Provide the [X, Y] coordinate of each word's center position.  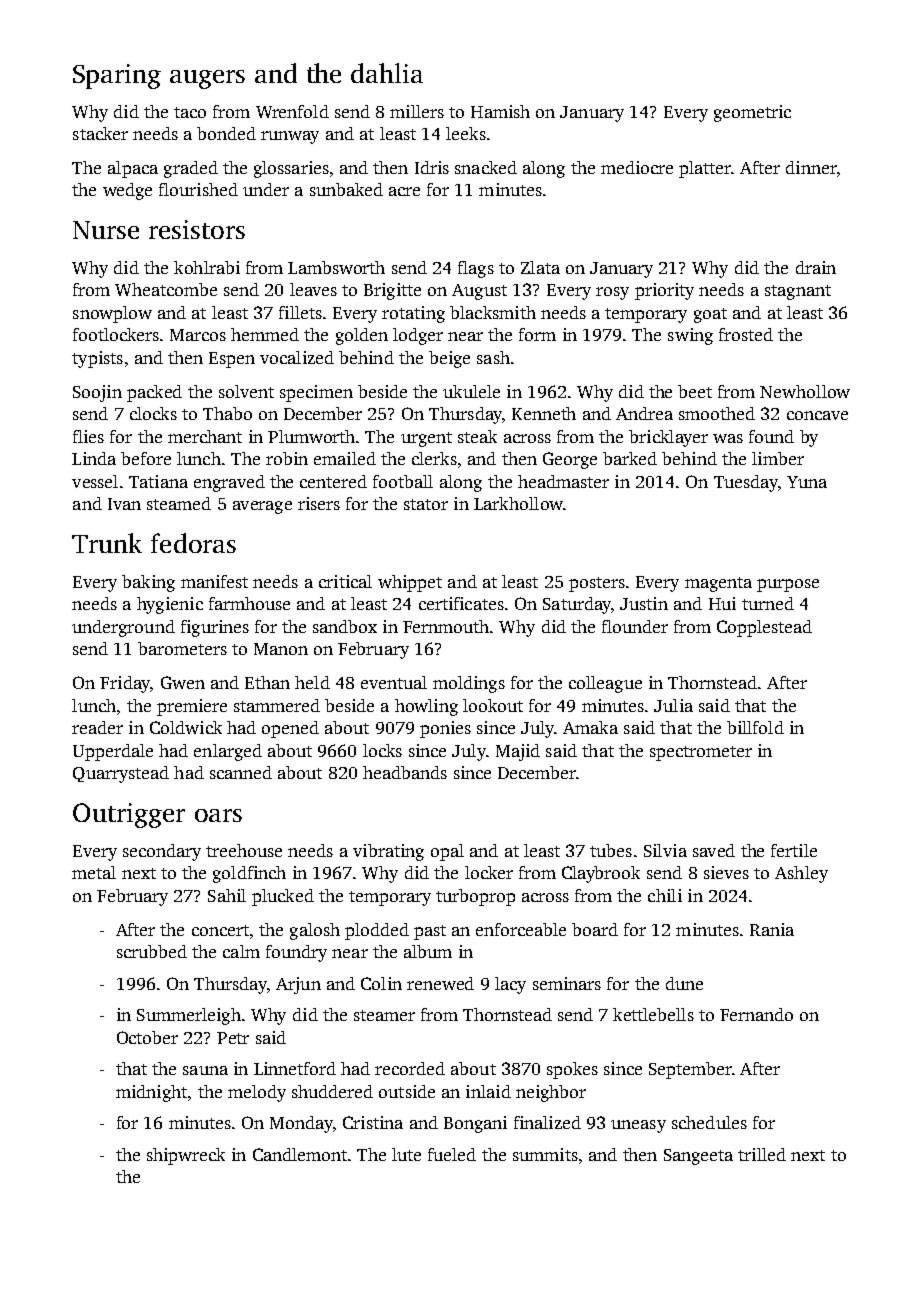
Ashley [801, 874]
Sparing [117, 76]
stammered [277, 705]
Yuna [807, 482]
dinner [811, 167]
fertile [794, 850]
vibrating [388, 852]
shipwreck [186, 1156]
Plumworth [311, 436]
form [537, 334]
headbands [405, 772]
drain [816, 267]
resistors [197, 229]
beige [449, 359]
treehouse [244, 850]
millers [417, 111]
